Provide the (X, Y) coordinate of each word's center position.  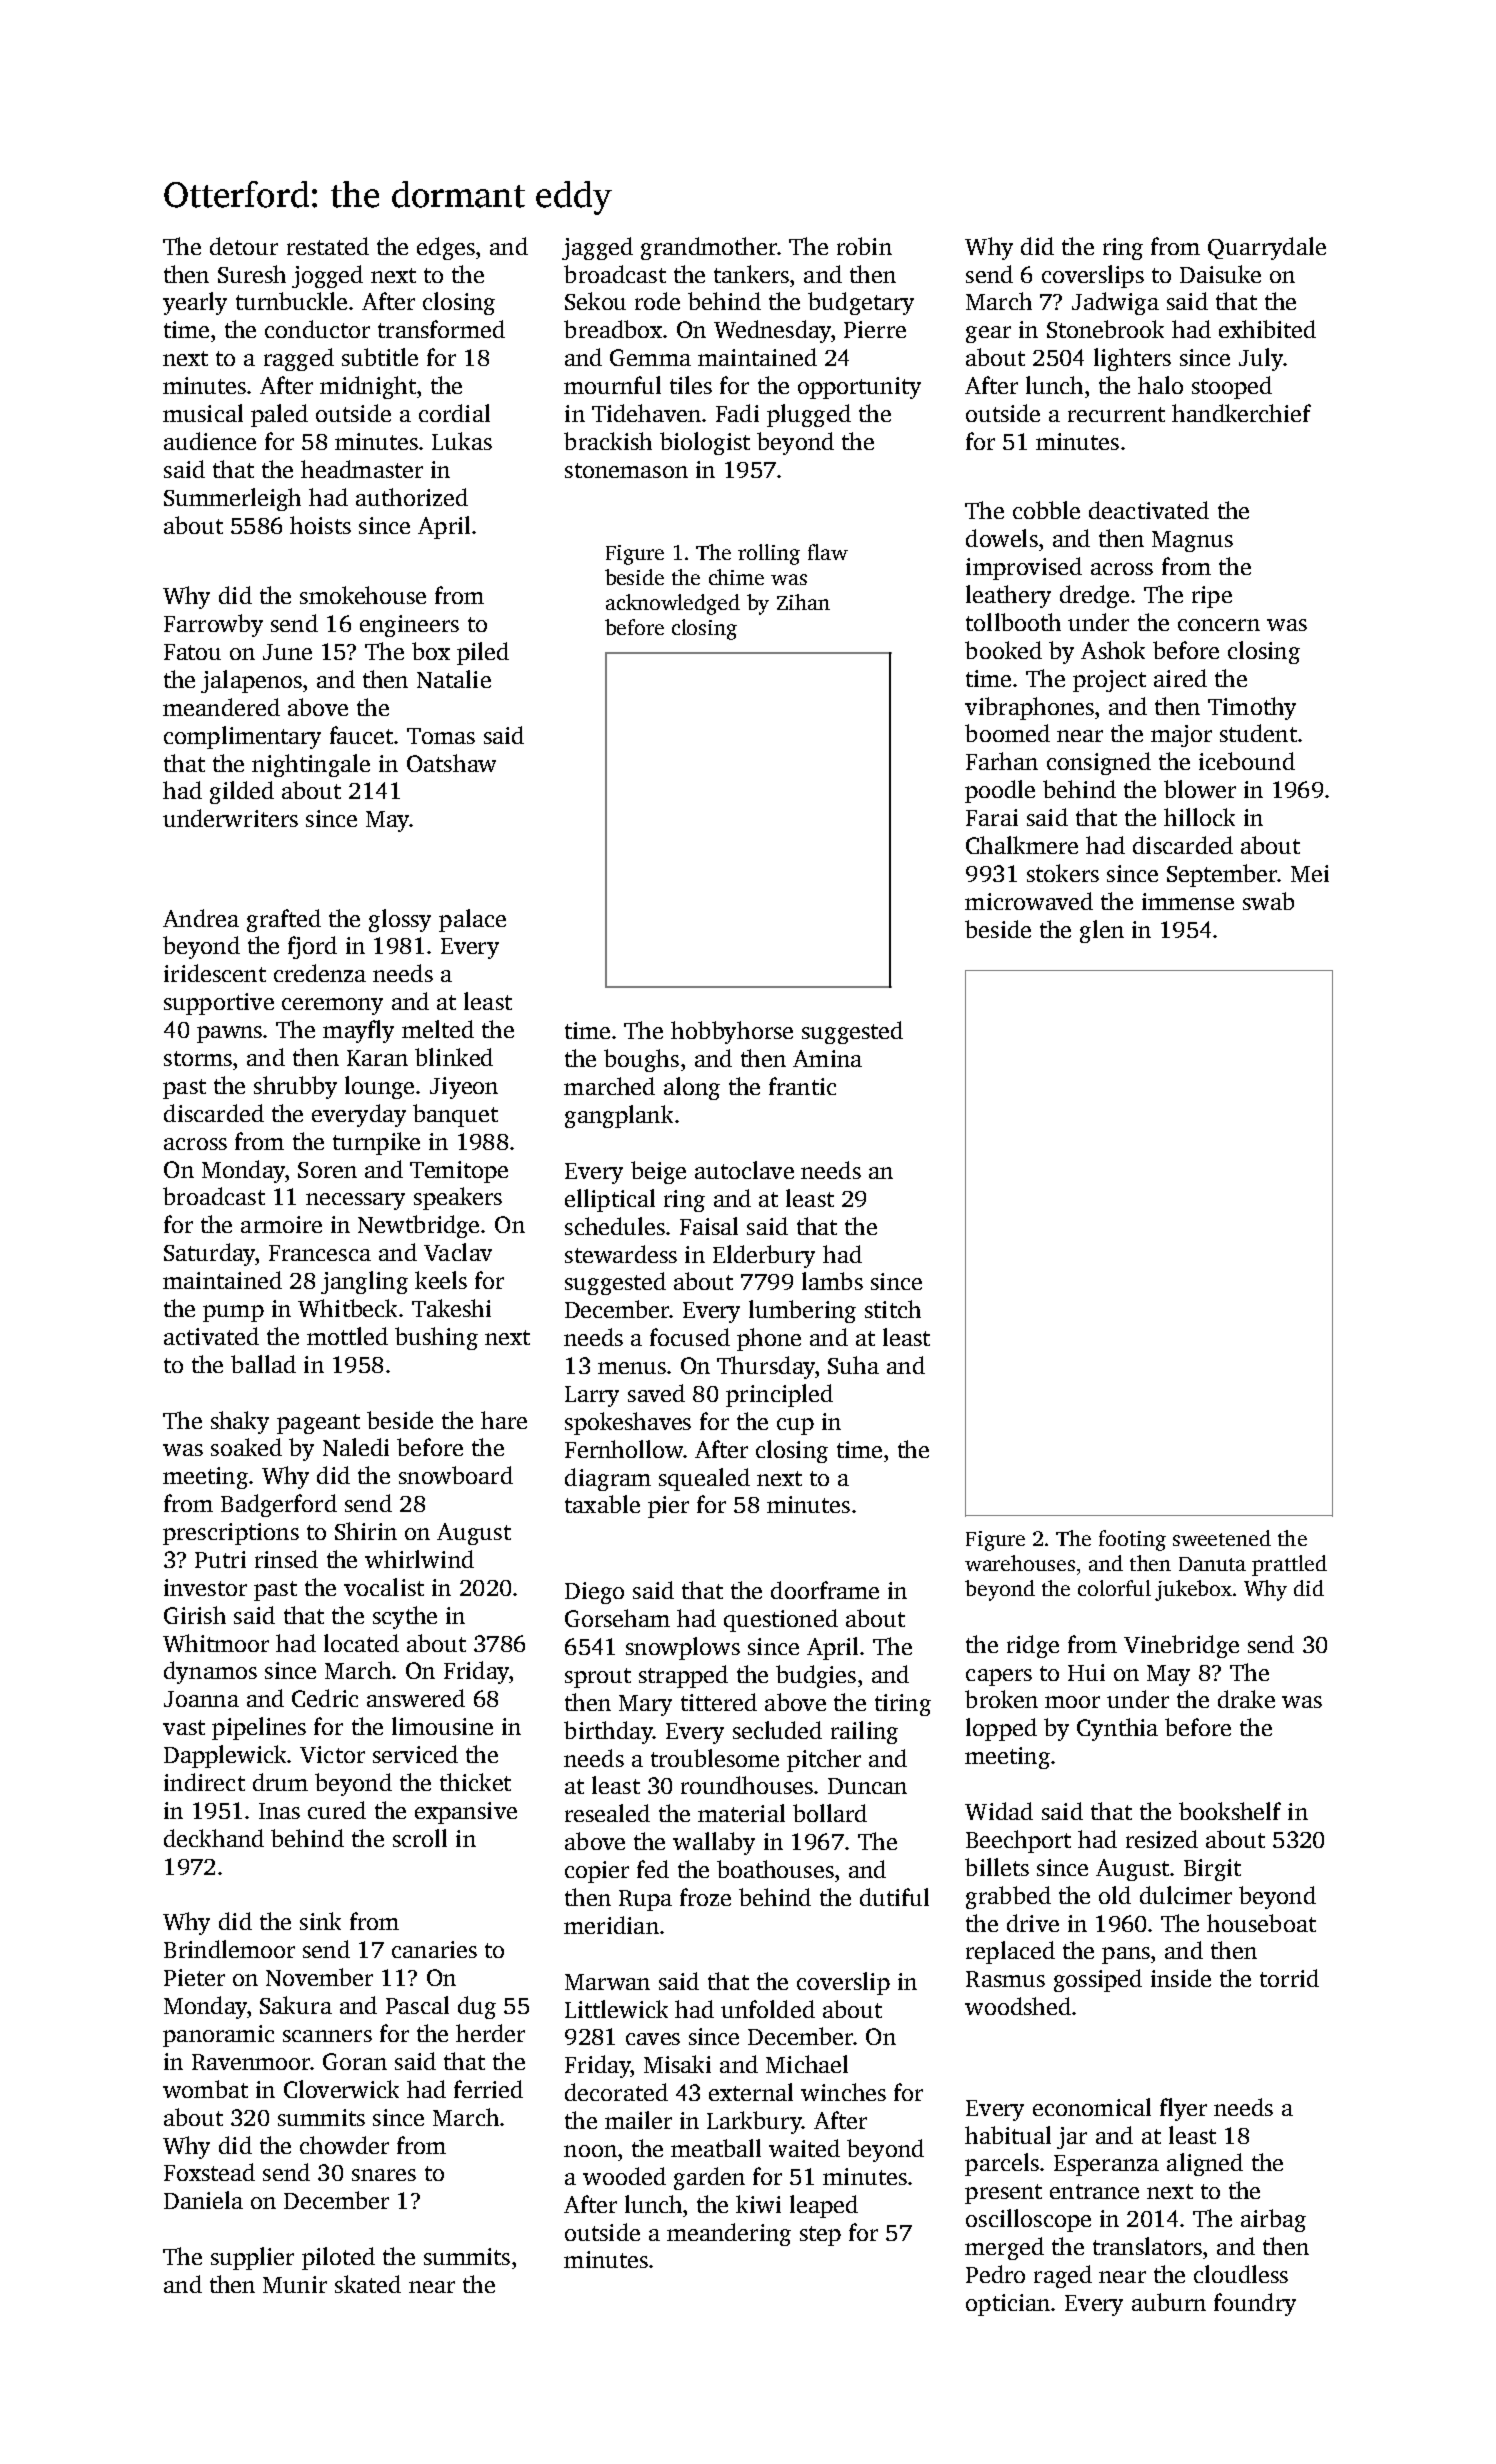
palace (472, 920)
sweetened (1222, 1538)
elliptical (610, 1200)
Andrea (201, 918)
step (820, 2236)
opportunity (859, 388)
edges (446, 248)
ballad (263, 1364)
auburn (1169, 2302)
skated (368, 2284)
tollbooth (1013, 622)
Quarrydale (1267, 248)
